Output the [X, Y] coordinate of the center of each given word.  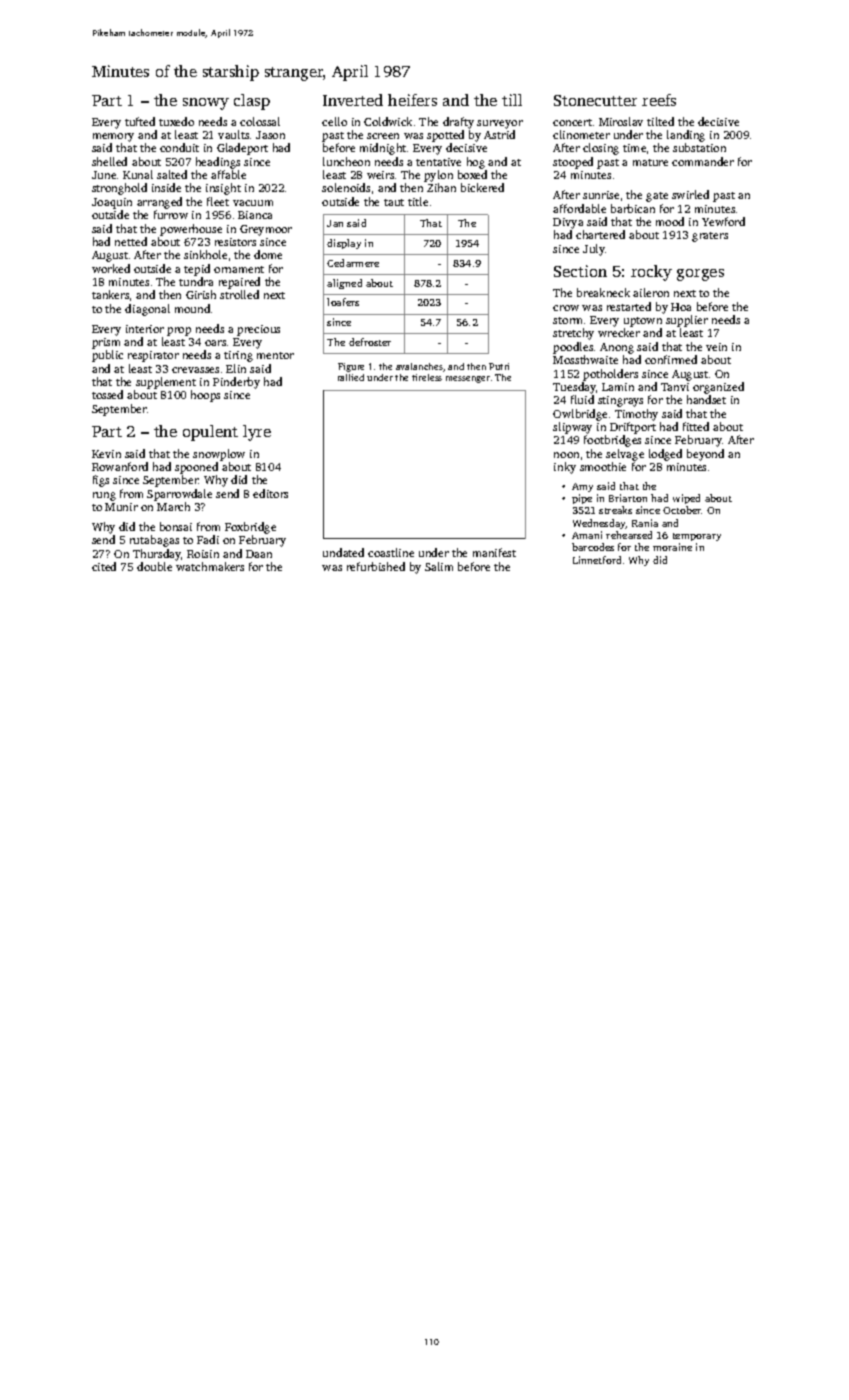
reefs [659, 100]
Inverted [353, 100]
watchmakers [210, 566]
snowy [206, 104]
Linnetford [597, 560]
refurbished [376, 566]
